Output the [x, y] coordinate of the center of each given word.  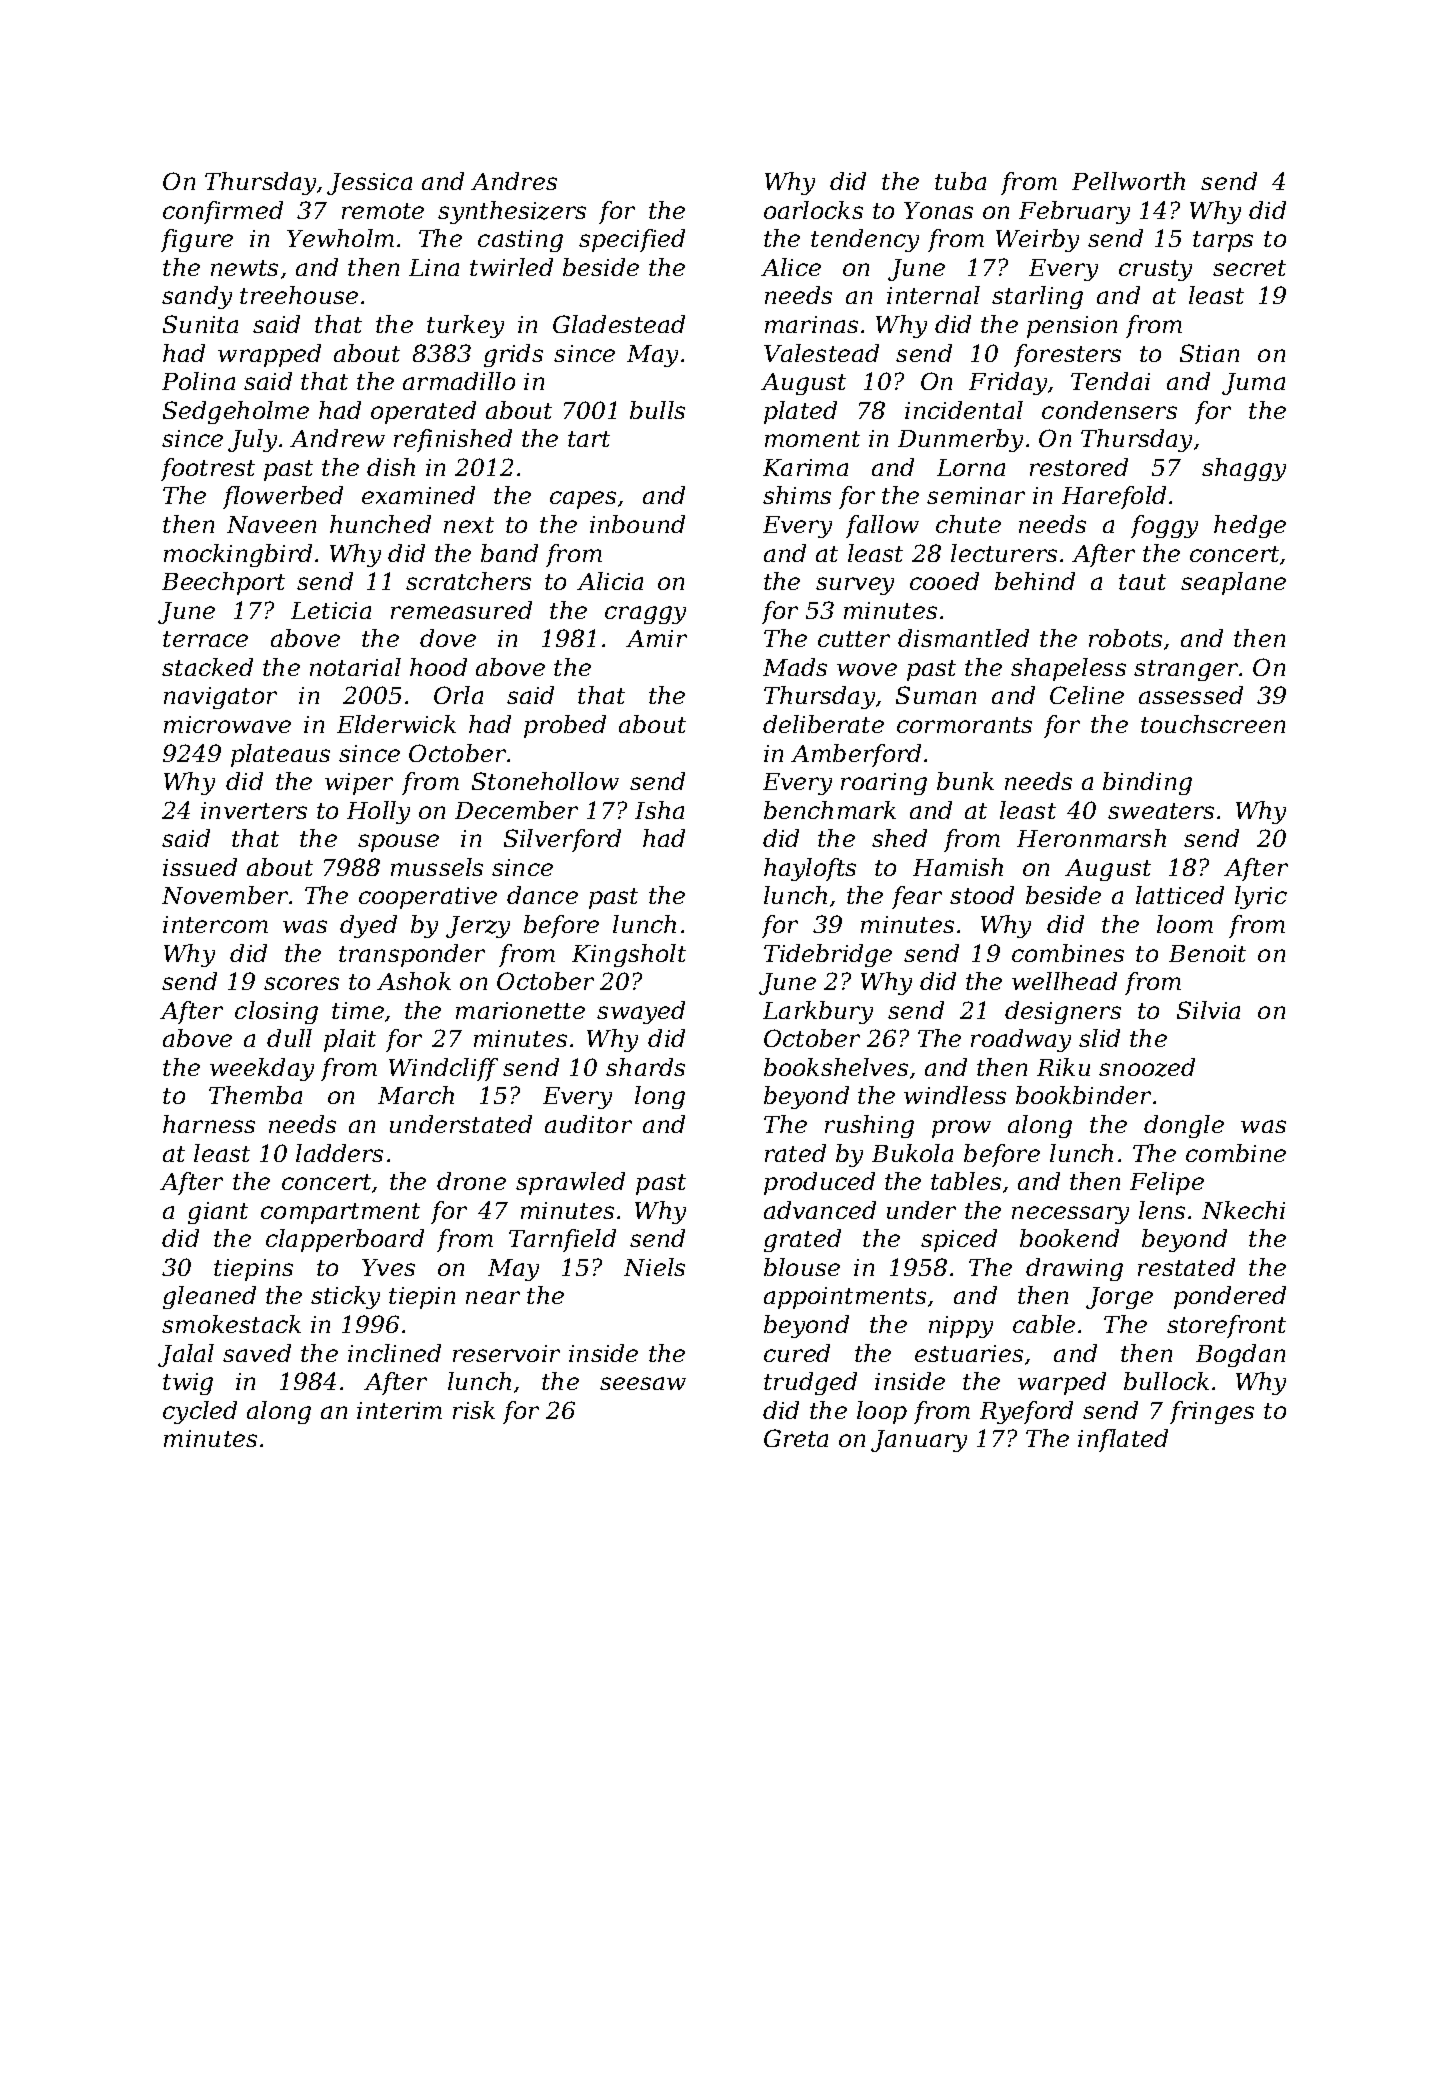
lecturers [1004, 553]
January [919, 1441]
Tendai [1110, 381]
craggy [645, 615]
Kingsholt [629, 955]
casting [520, 241]
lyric [1261, 897]
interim [399, 1410]
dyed [368, 926]
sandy [197, 297]
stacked [207, 667]
